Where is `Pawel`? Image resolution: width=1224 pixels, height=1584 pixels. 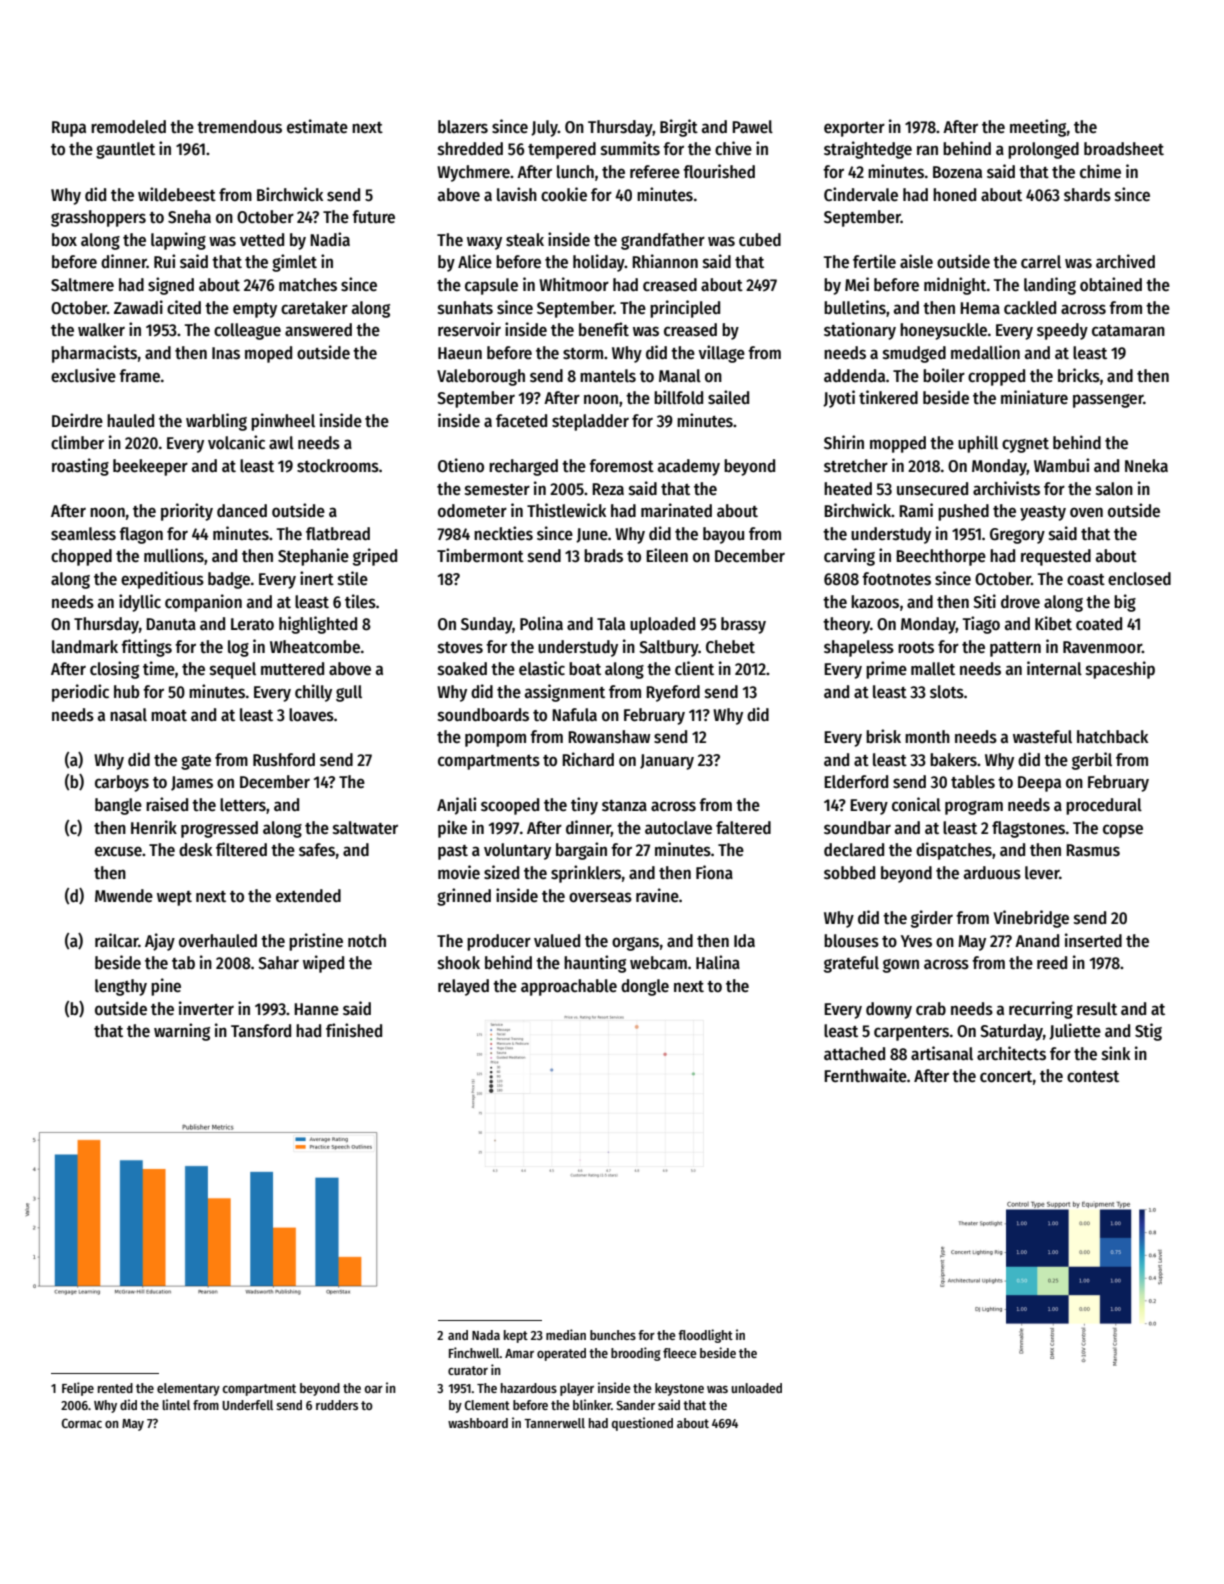 Pawel is located at coordinates (752, 127).
